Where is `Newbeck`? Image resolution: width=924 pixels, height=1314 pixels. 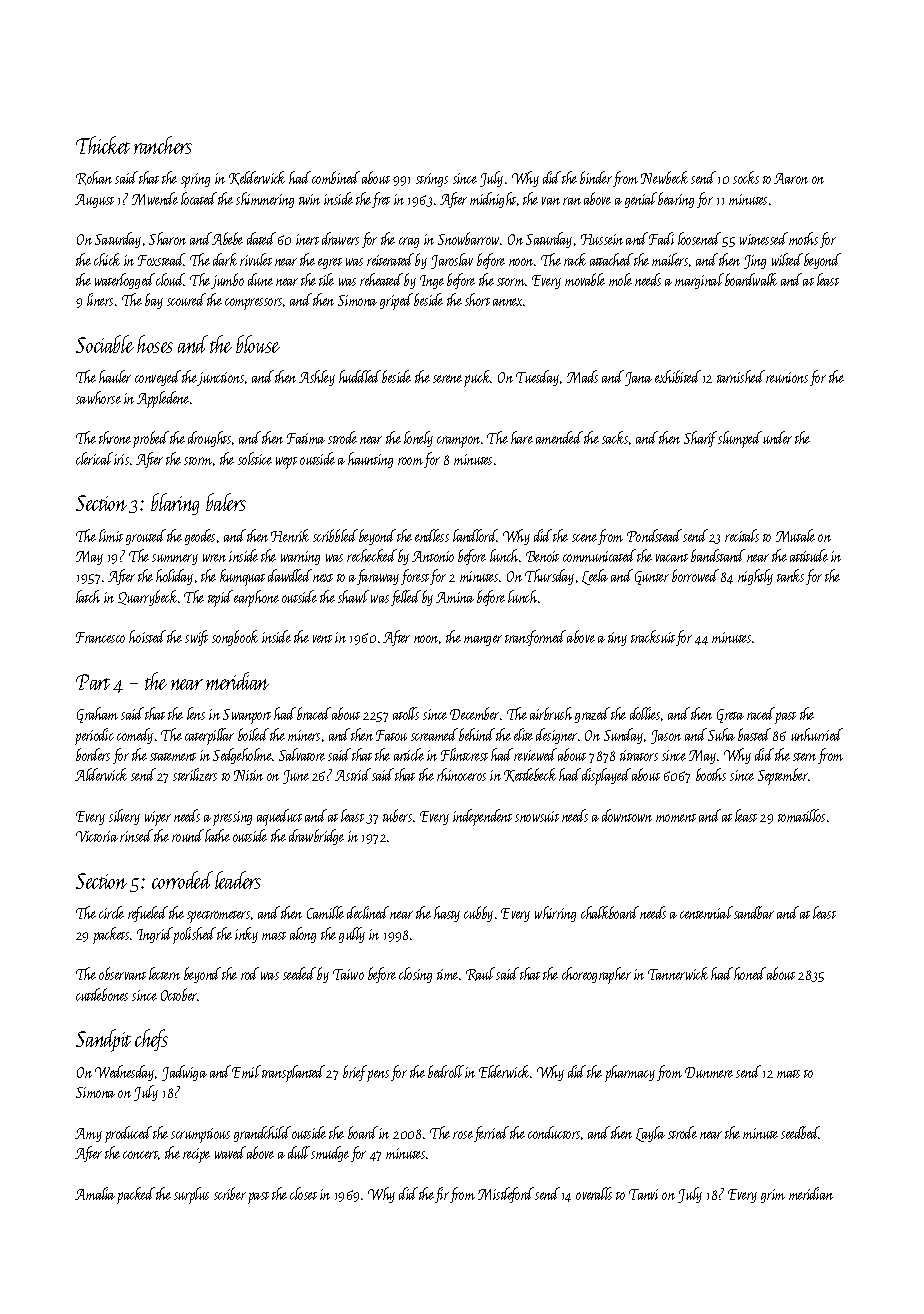
Newbeck is located at coordinates (664, 177).
